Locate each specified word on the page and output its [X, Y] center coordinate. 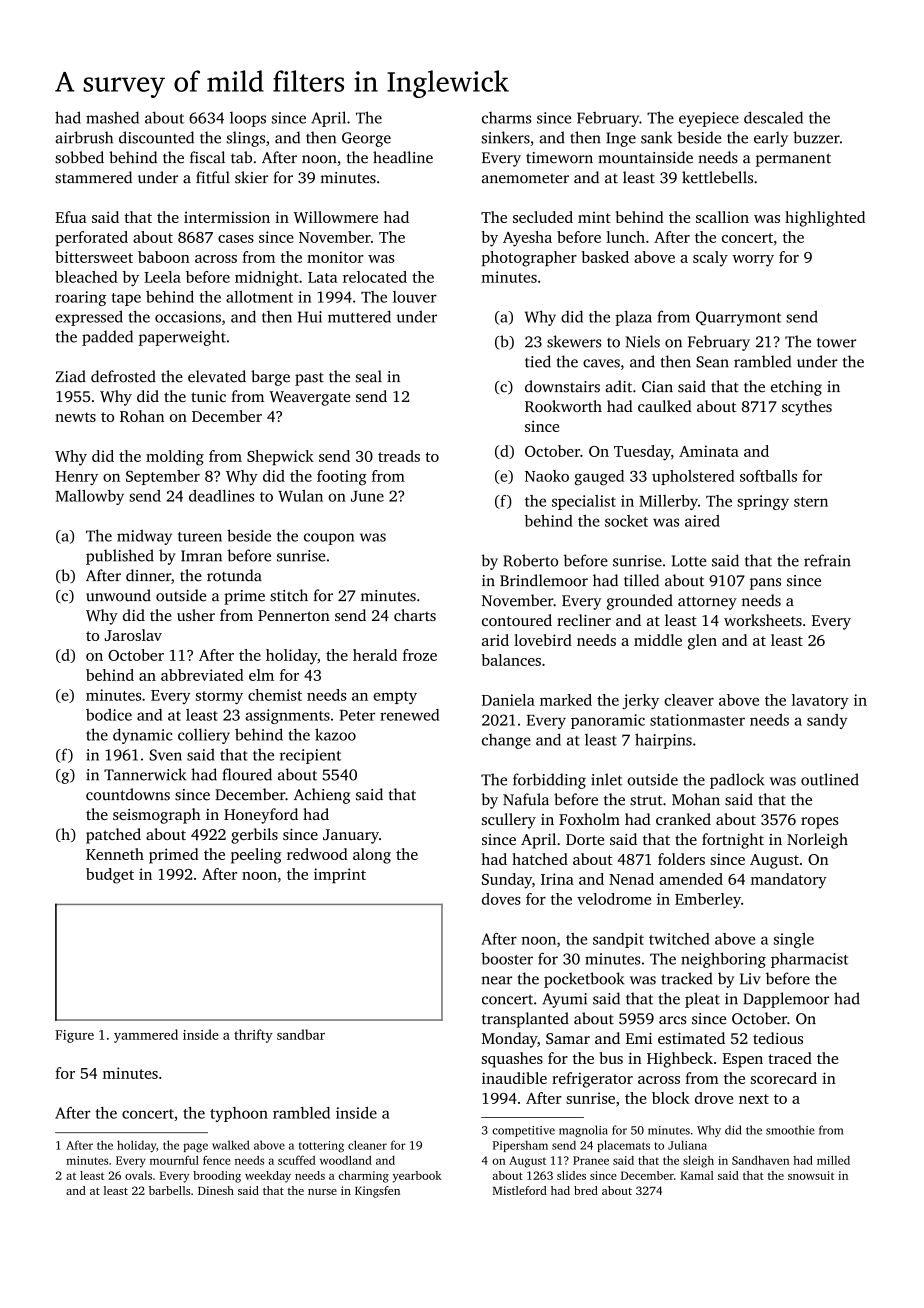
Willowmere [336, 217]
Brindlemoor [544, 580]
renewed [409, 715]
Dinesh [216, 1190]
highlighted [825, 219]
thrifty [253, 1036]
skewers [574, 341]
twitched [679, 939]
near [496, 980]
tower [836, 343]
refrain [827, 560]
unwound [118, 595]
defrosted [123, 376]
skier [251, 177]
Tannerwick [145, 774]
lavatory [820, 701]
